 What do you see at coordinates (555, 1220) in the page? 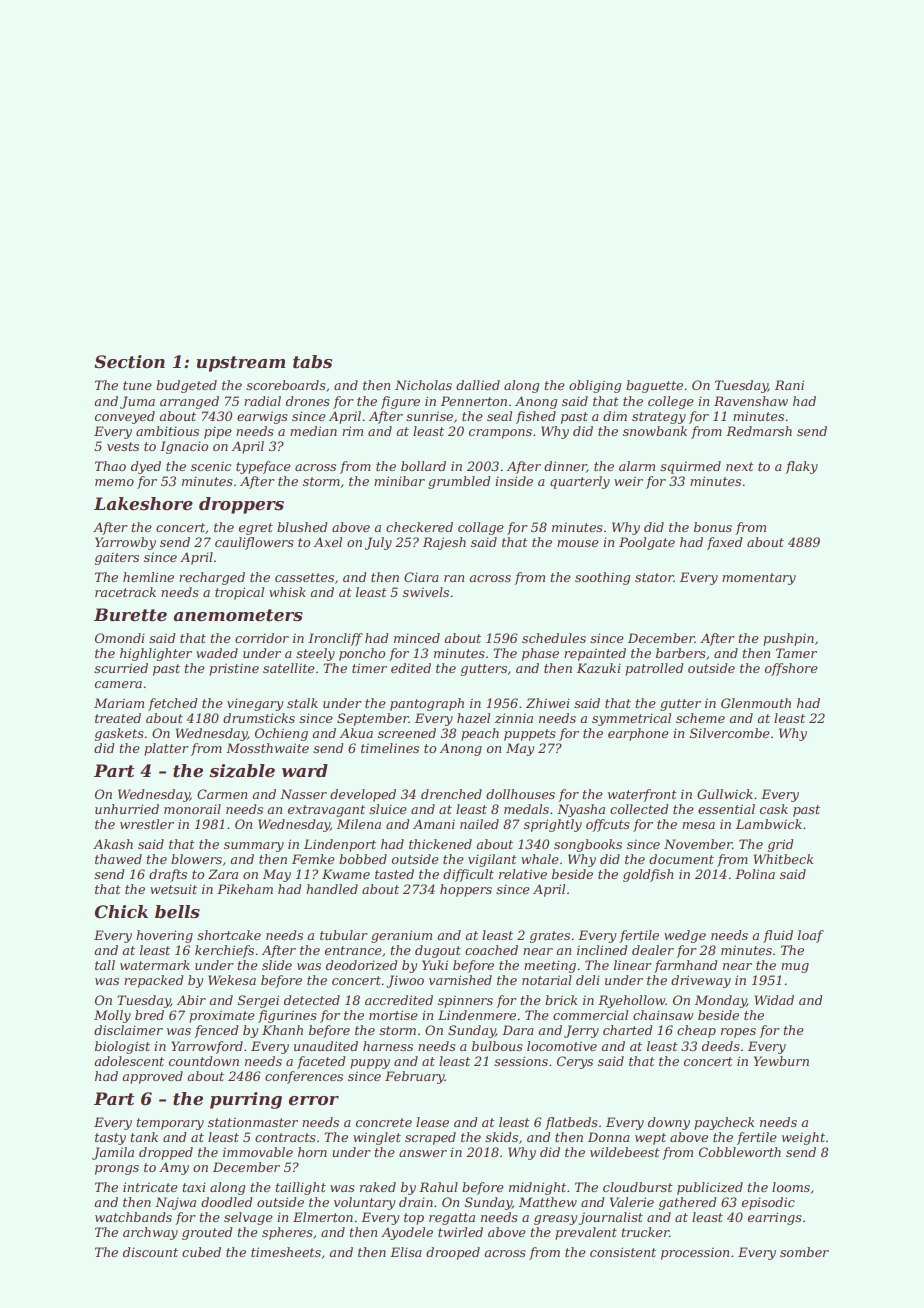
I see `greasy` at bounding box center [555, 1220].
